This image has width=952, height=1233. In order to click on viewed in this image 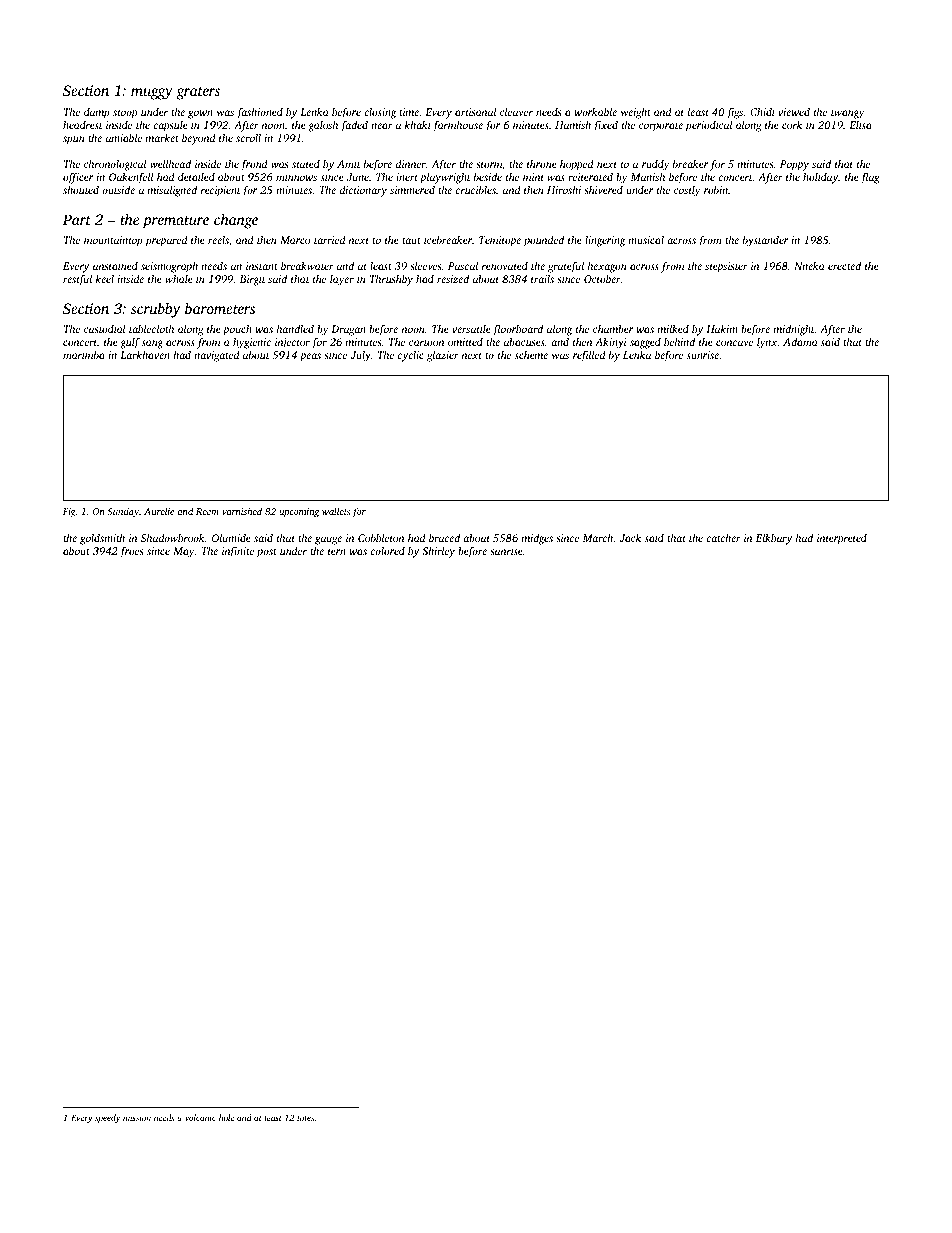, I will do `click(794, 111)`.
